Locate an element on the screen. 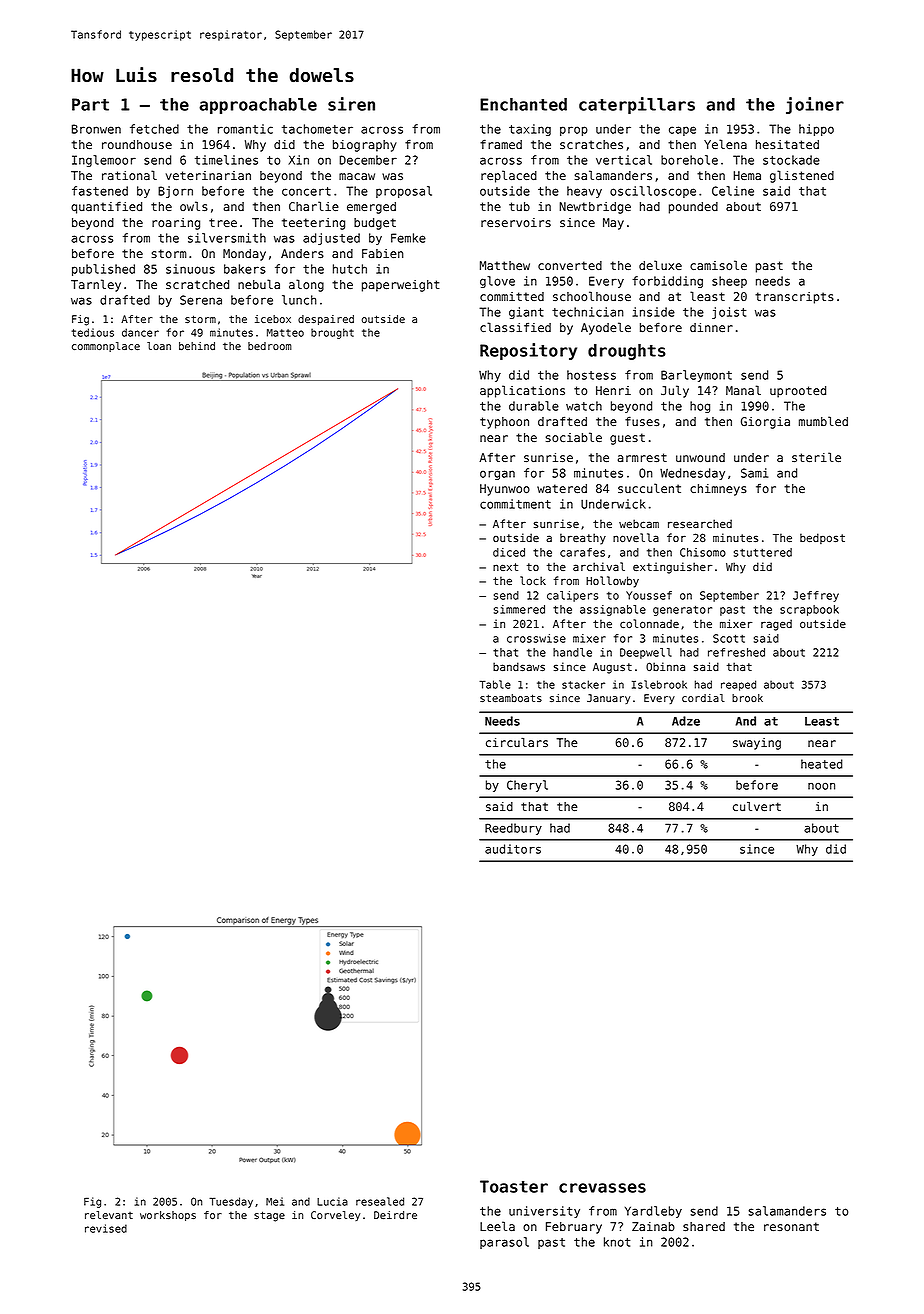  applications is located at coordinates (522, 391).
